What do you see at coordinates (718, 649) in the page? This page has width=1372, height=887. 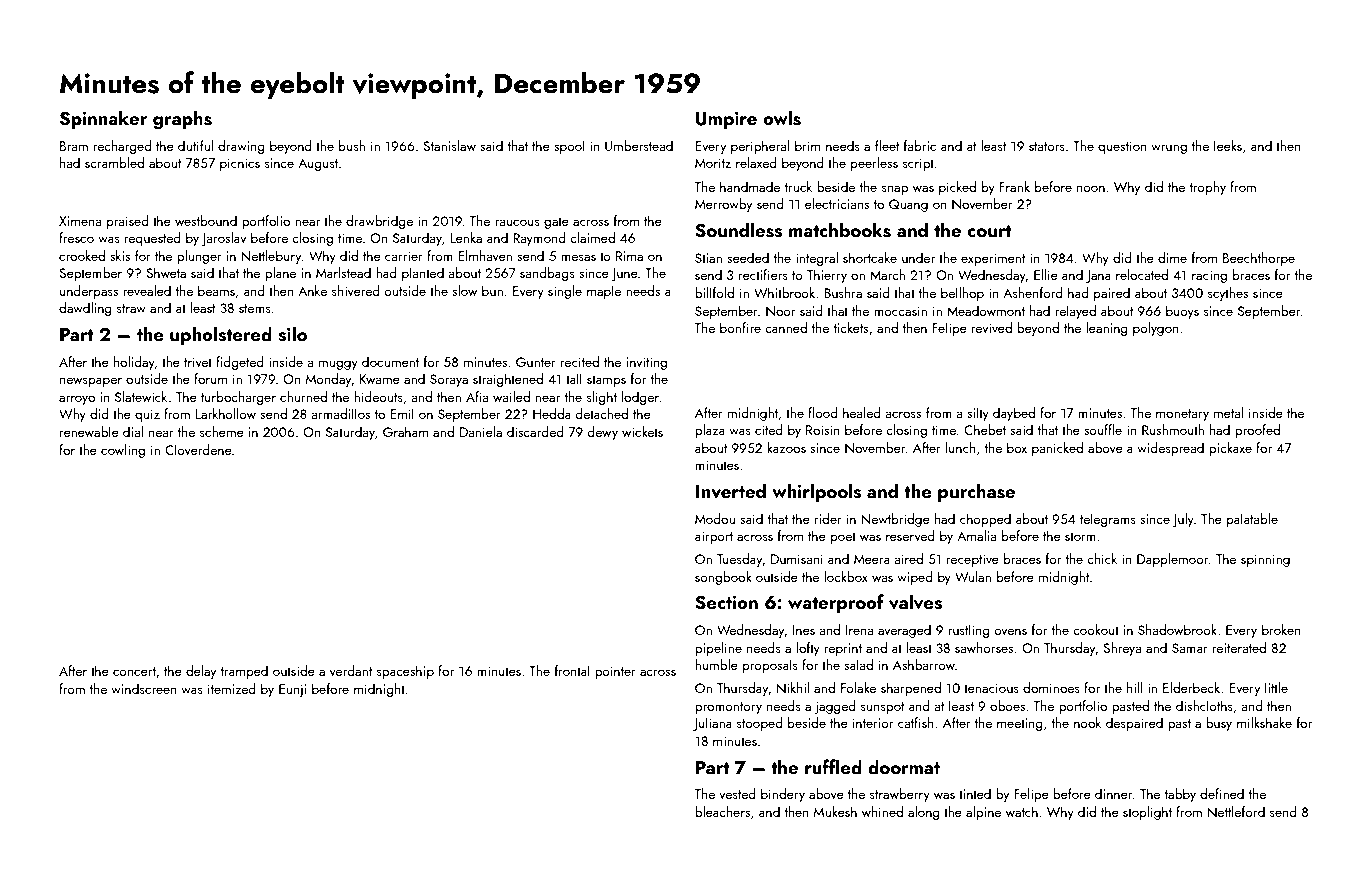 I see `pipeline` at bounding box center [718, 649].
